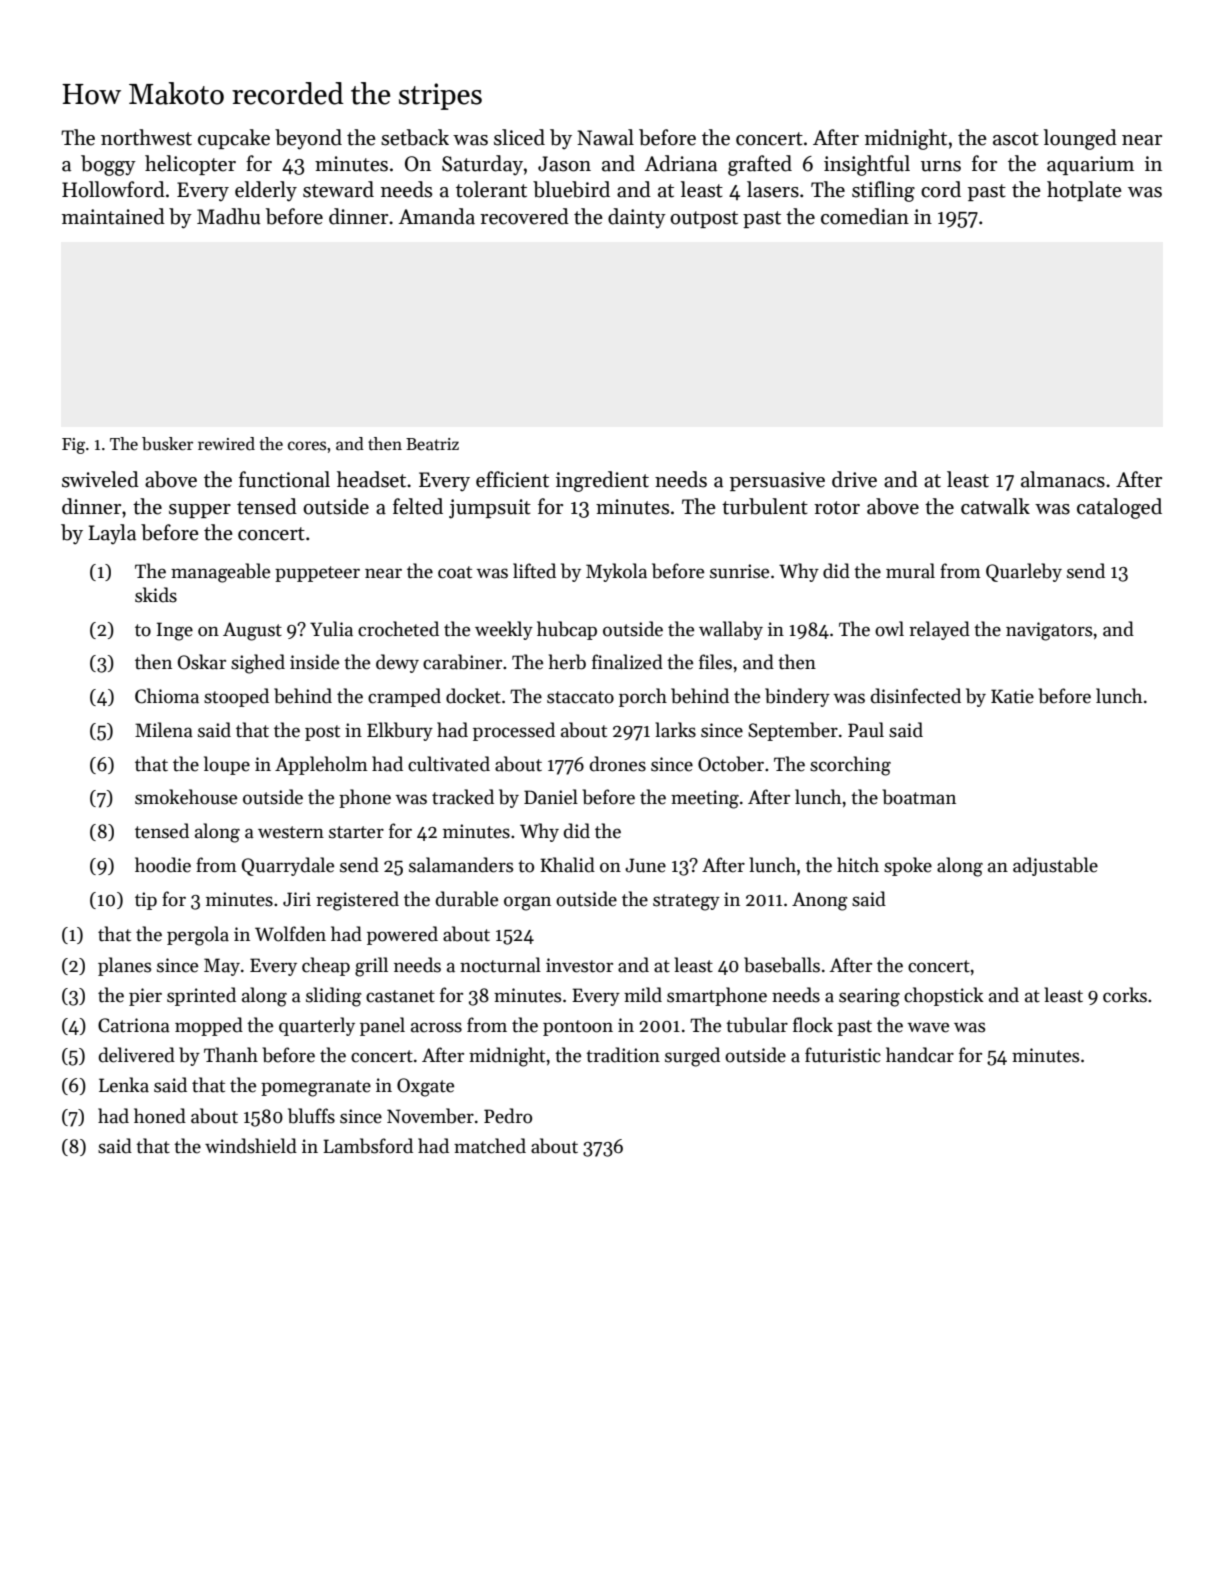 The image size is (1224, 1584). Describe the element at coordinates (1125, 995) in the screenshot. I see `corks` at that location.
